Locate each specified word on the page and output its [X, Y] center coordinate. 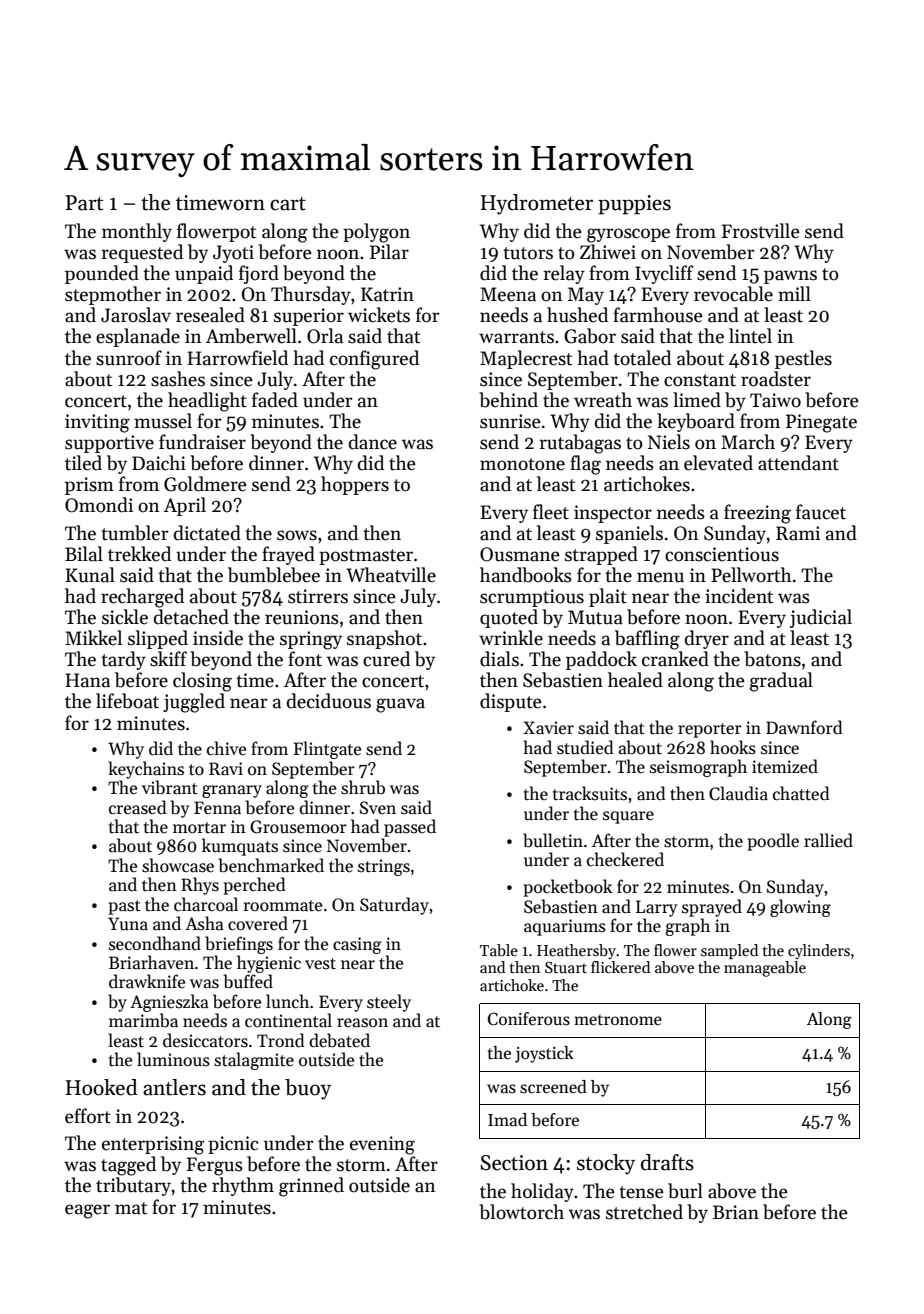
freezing [757, 514]
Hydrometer [537, 204]
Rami [798, 533]
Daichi [159, 463]
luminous [173, 1059]
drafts [667, 1162]
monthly [137, 232]
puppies [634, 205]
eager [87, 1211]
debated [339, 1040]
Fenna [217, 808]
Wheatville [391, 575]
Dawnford [804, 727]
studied [585, 747]
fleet [551, 512]
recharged [142, 598]
